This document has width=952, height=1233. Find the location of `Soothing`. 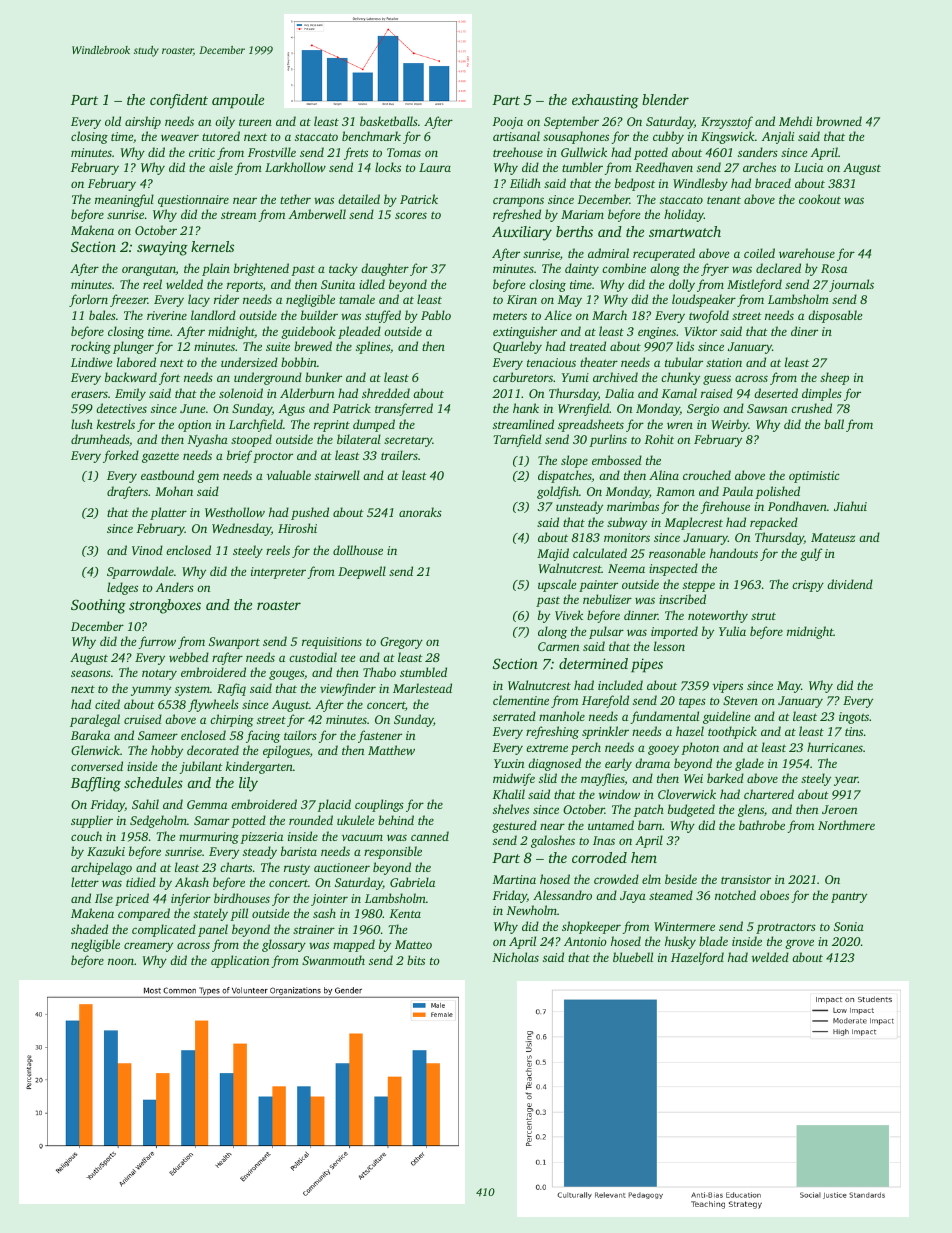

Soothing is located at coordinates (98, 606).
